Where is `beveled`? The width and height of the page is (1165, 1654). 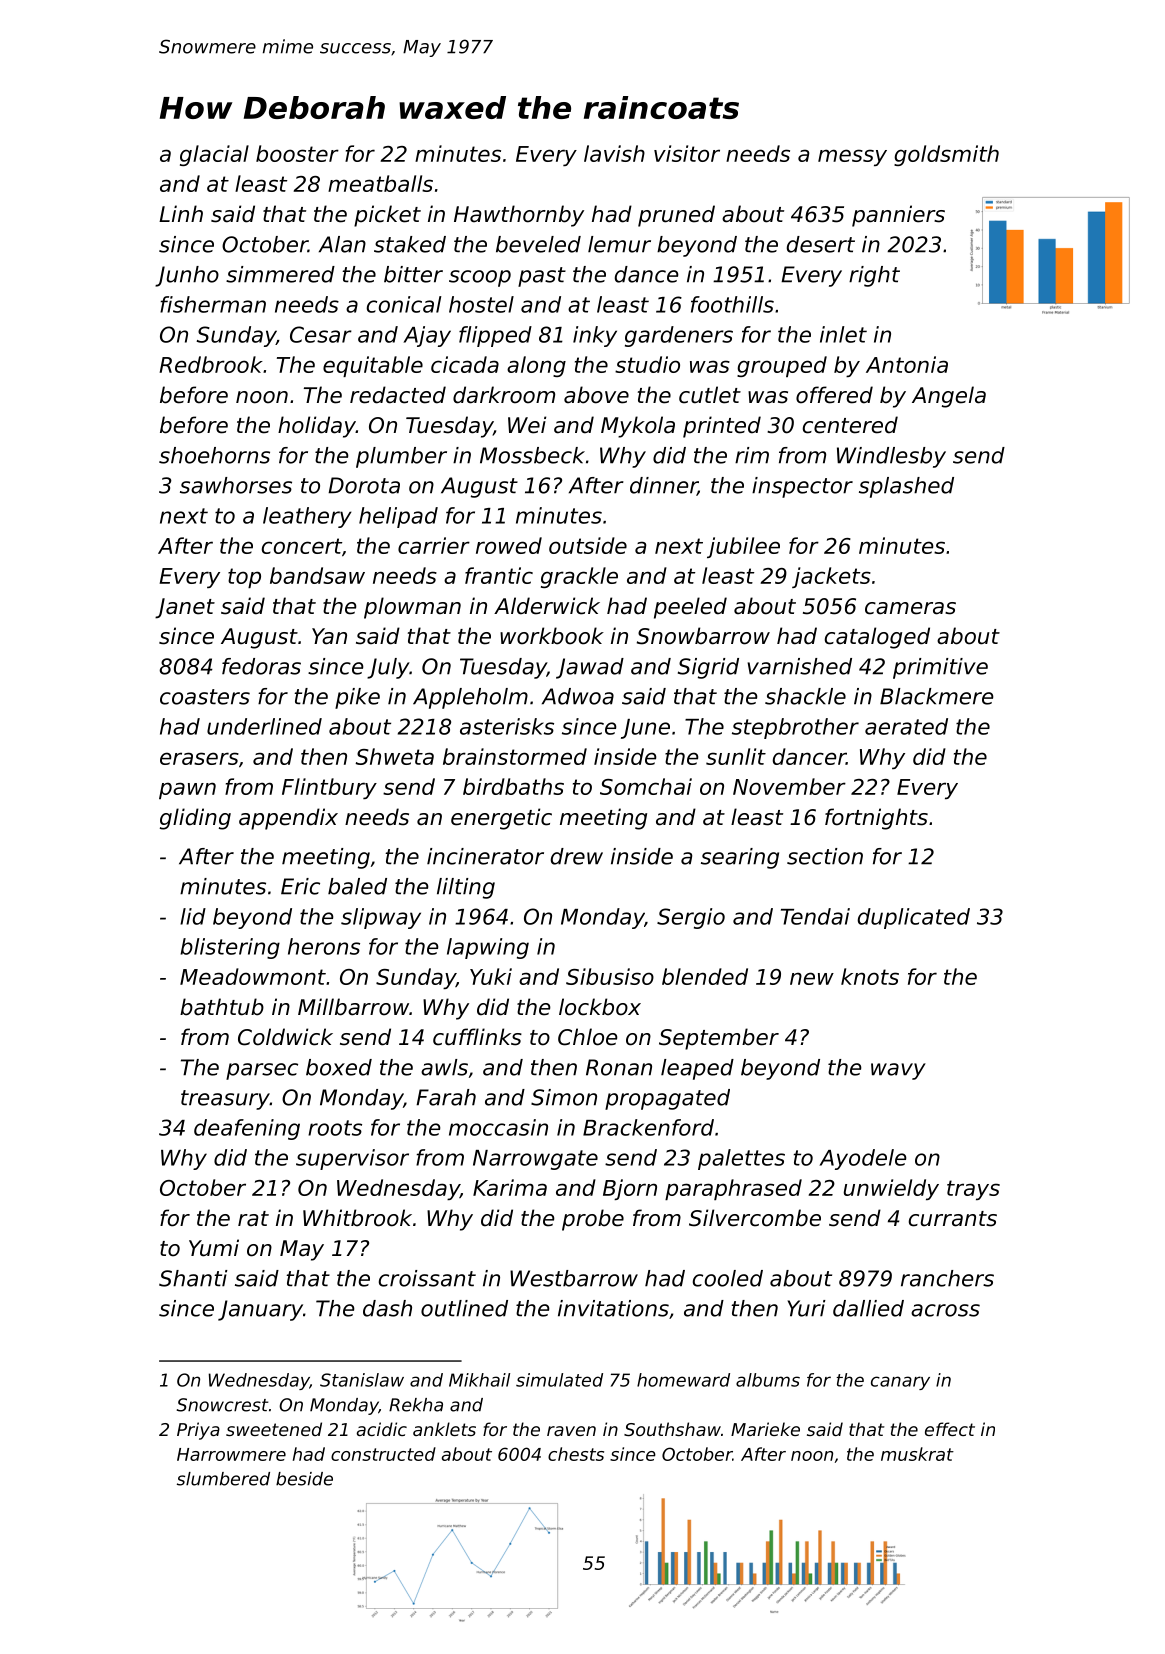
beveled is located at coordinates (538, 244).
